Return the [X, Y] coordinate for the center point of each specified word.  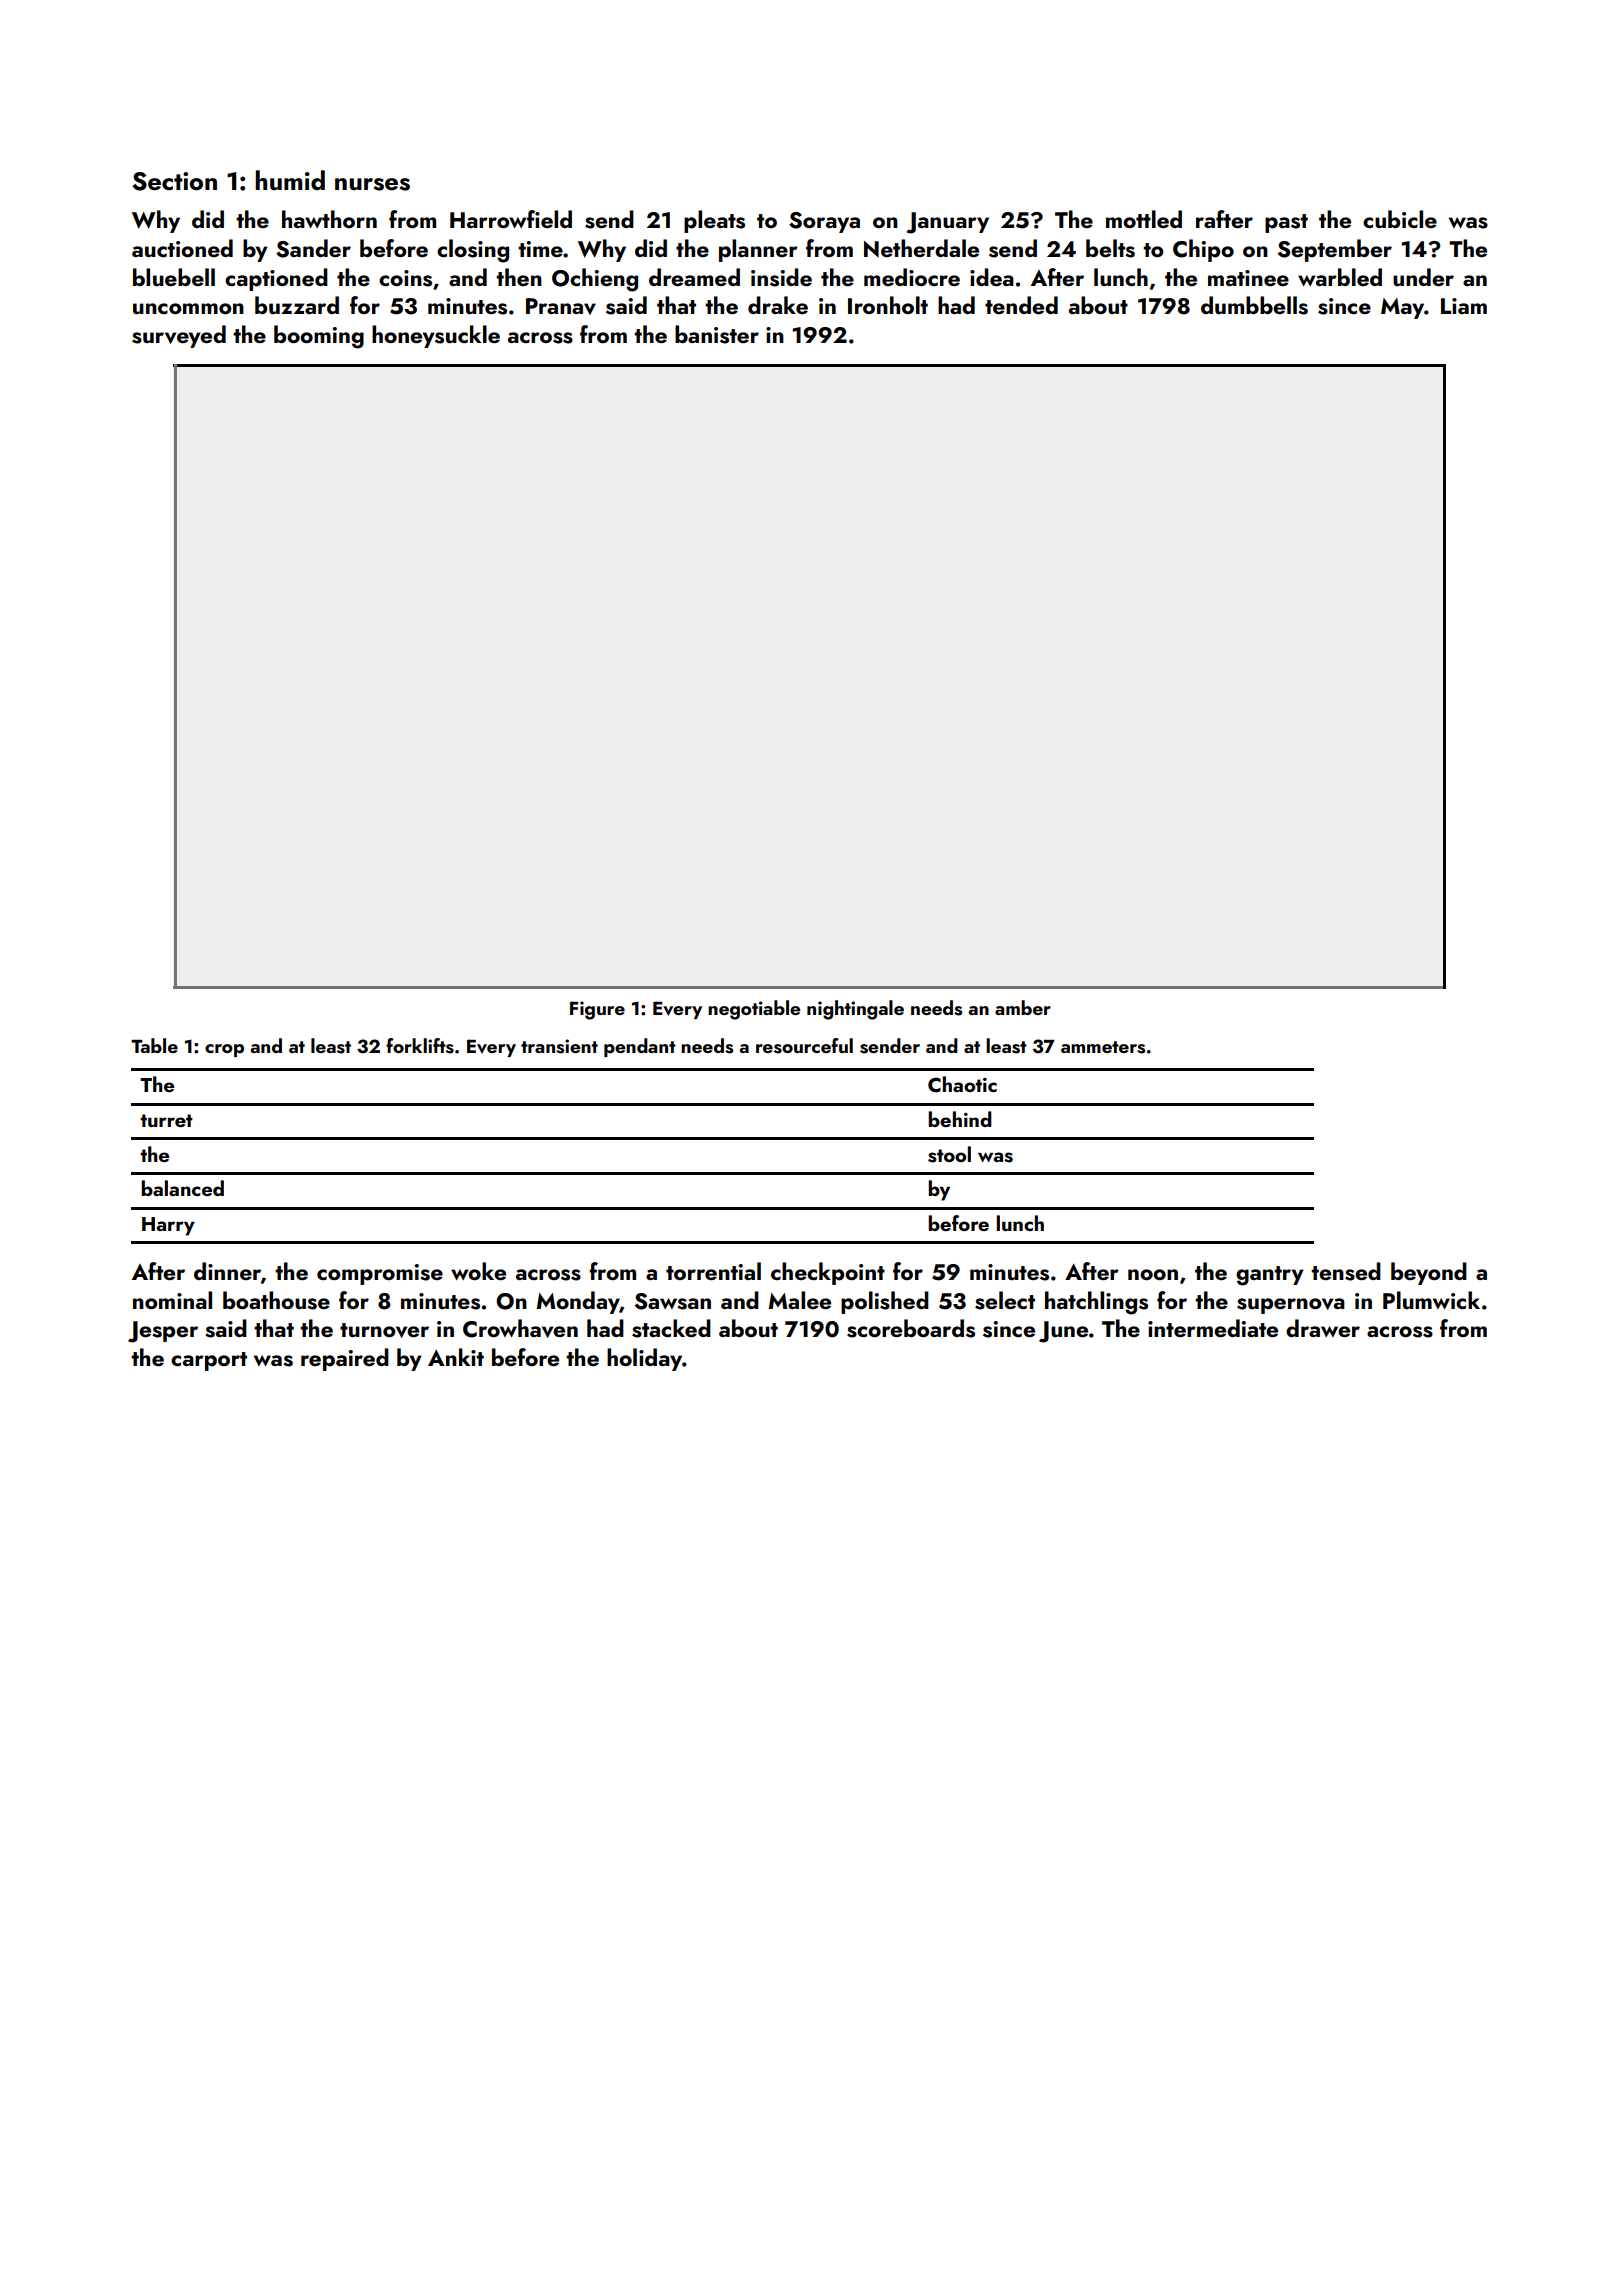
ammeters [1103, 1047]
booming [319, 337]
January [947, 223]
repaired [345, 1359]
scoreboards [911, 1328]
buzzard [297, 305]
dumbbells [1254, 305]
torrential [713, 1271]
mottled [1144, 219]
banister [717, 334]
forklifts [420, 1046]
